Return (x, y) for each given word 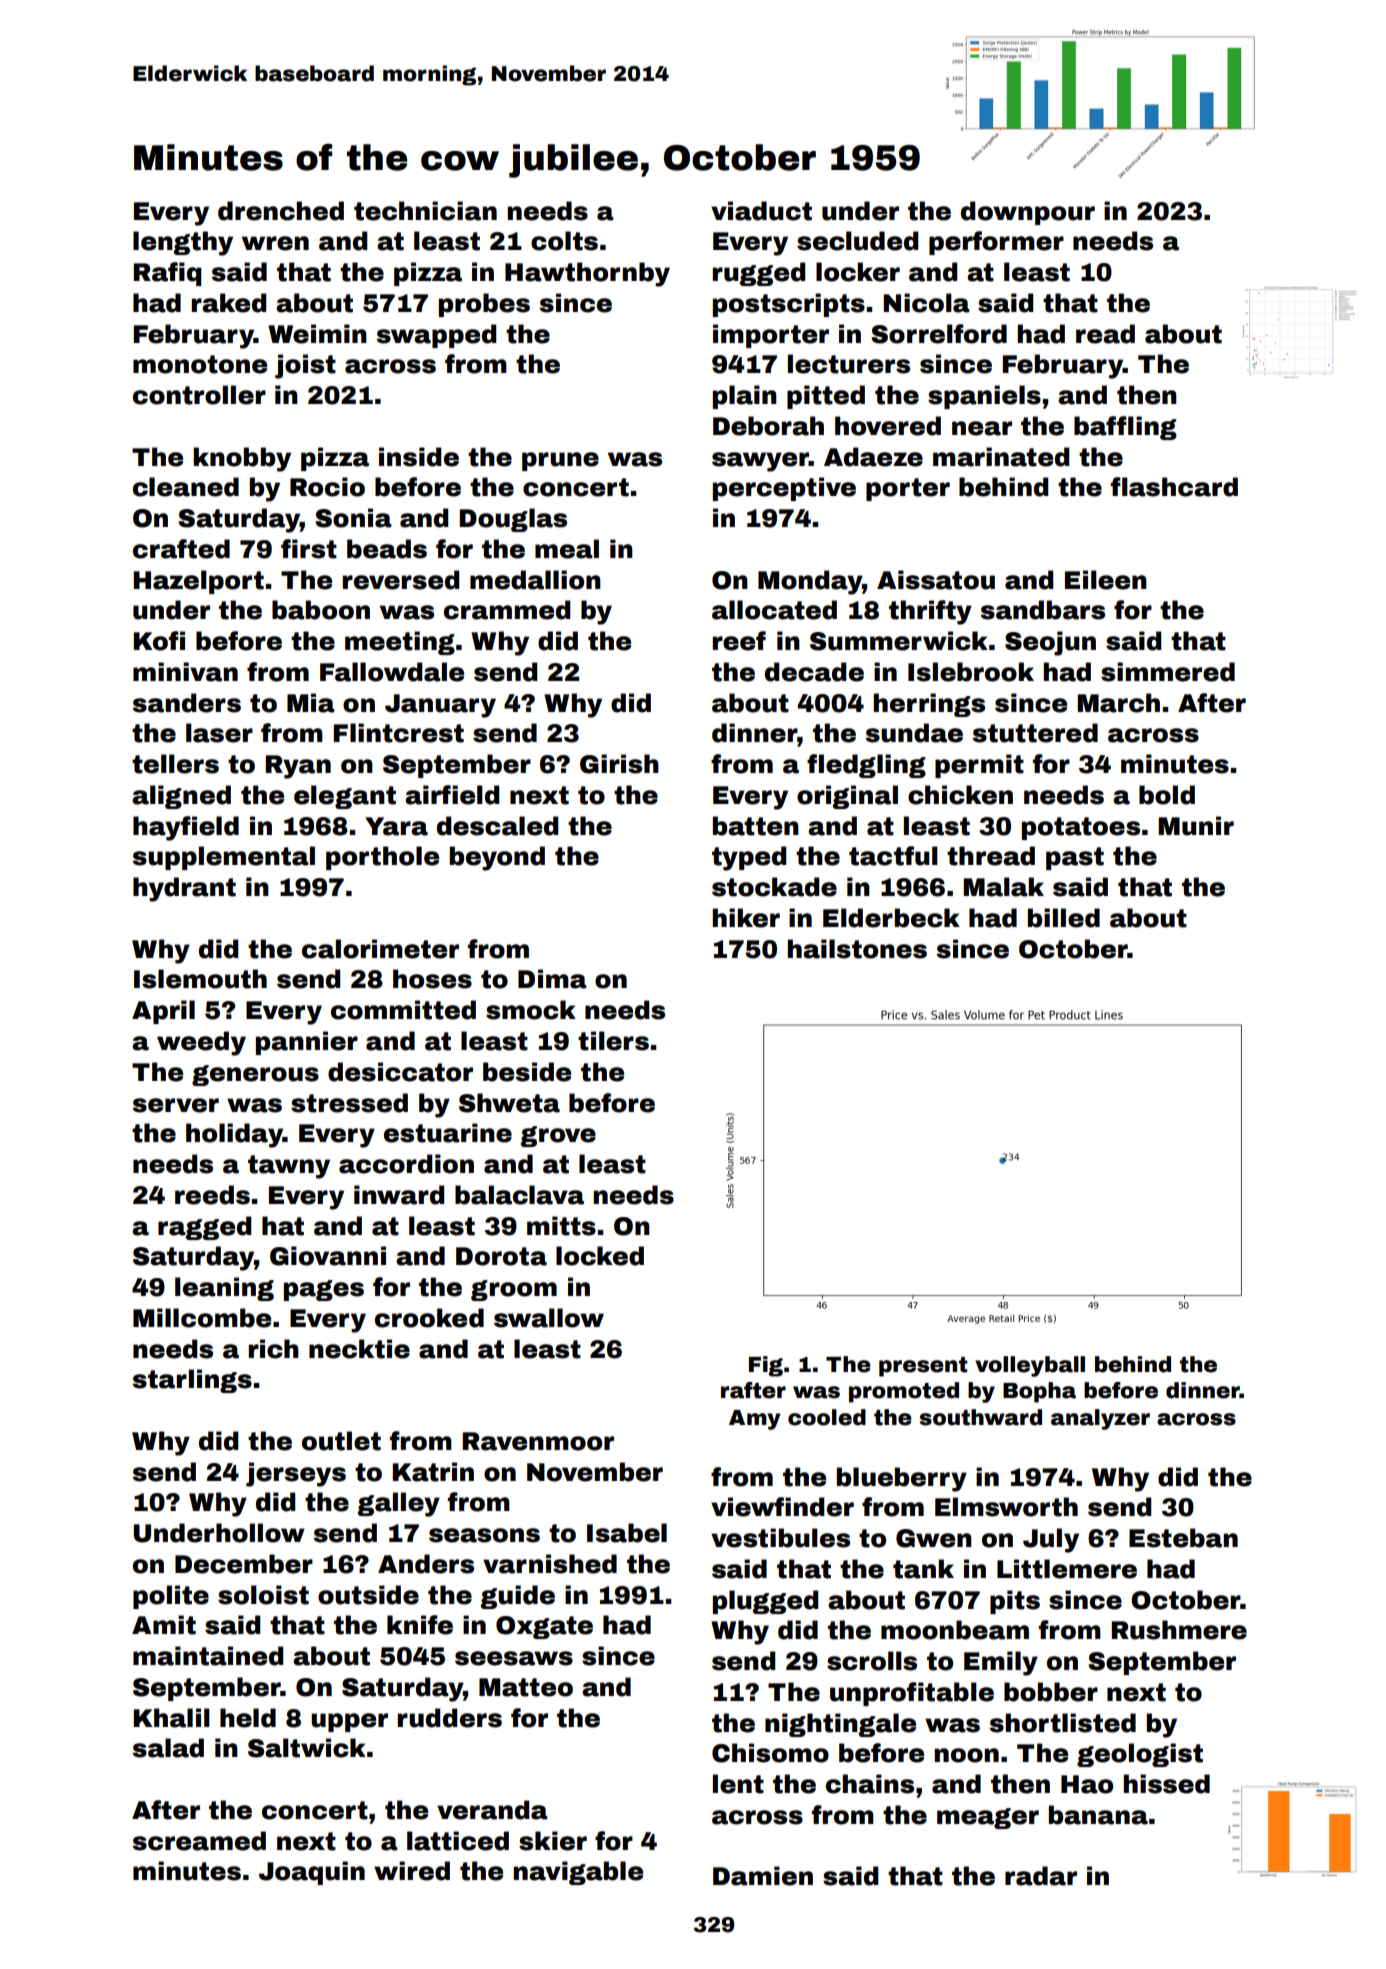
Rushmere (1179, 1630)
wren (275, 243)
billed (1064, 918)
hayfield (186, 828)
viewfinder (782, 1507)
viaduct (761, 211)
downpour (1028, 213)
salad (168, 1748)
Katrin (433, 1472)
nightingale (840, 1725)
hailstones (857, 949)
